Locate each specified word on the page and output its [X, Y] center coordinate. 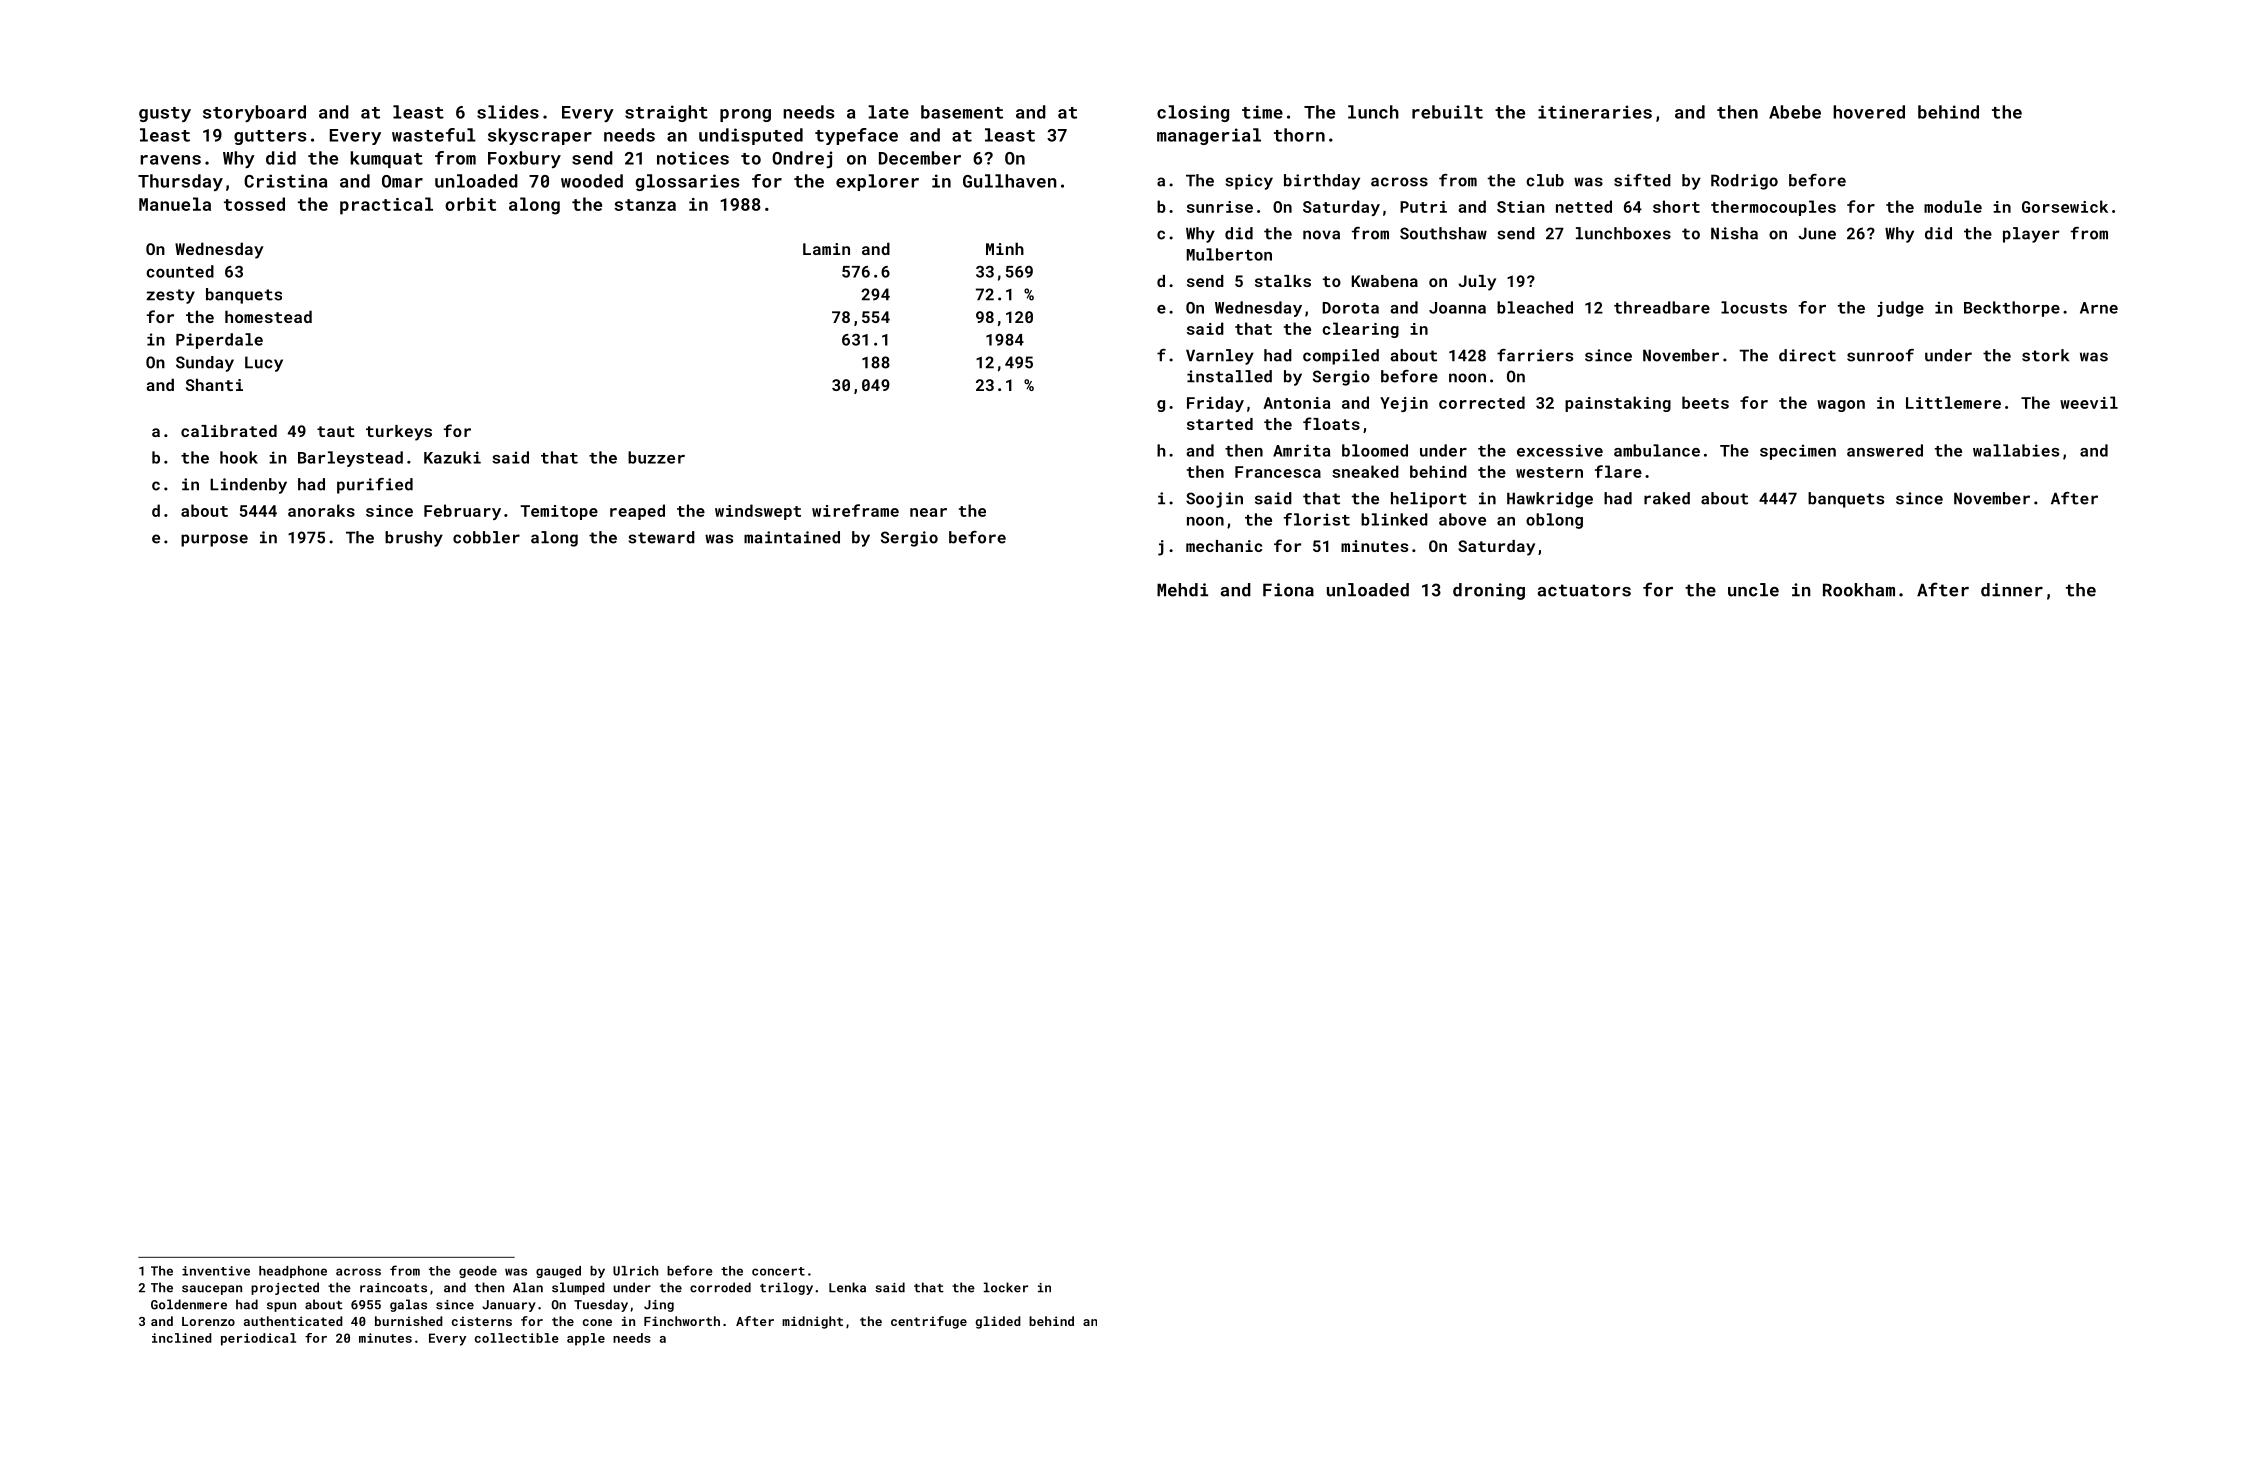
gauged [558, 1272]
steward [661, 537]
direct [1807, 355]
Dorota [1350, 308]
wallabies [2016, 450]
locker [1006, 1287]
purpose [214, 540]
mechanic [1224, 546]
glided [998, 1322]
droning [1489, 591]
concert [778, 1271]
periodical [258, 1339]
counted [180, 271]
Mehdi [1182, 590]
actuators [1584, 590]
